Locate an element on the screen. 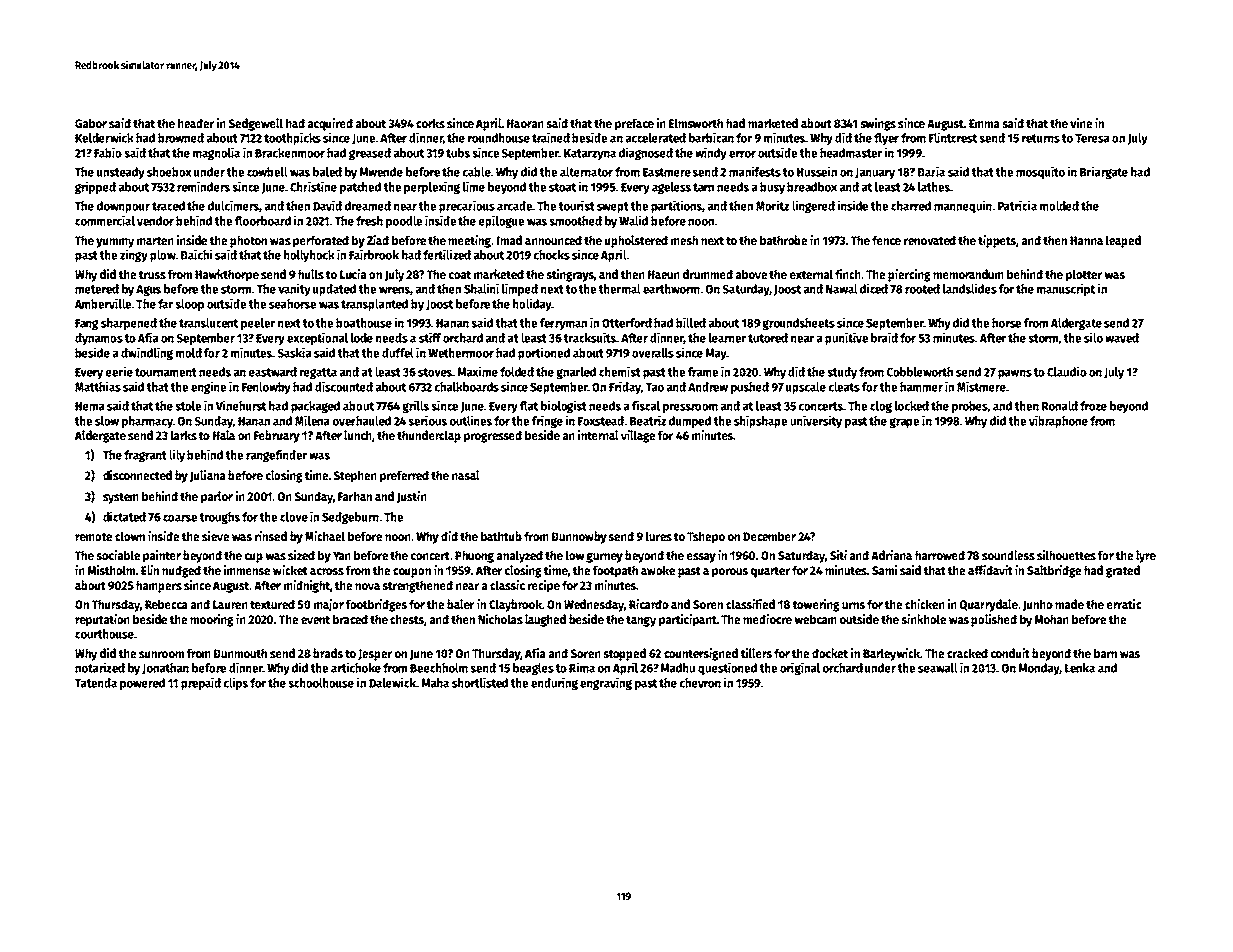 The image size is (1233, 952). slow is located at coordinates (107, 421).
